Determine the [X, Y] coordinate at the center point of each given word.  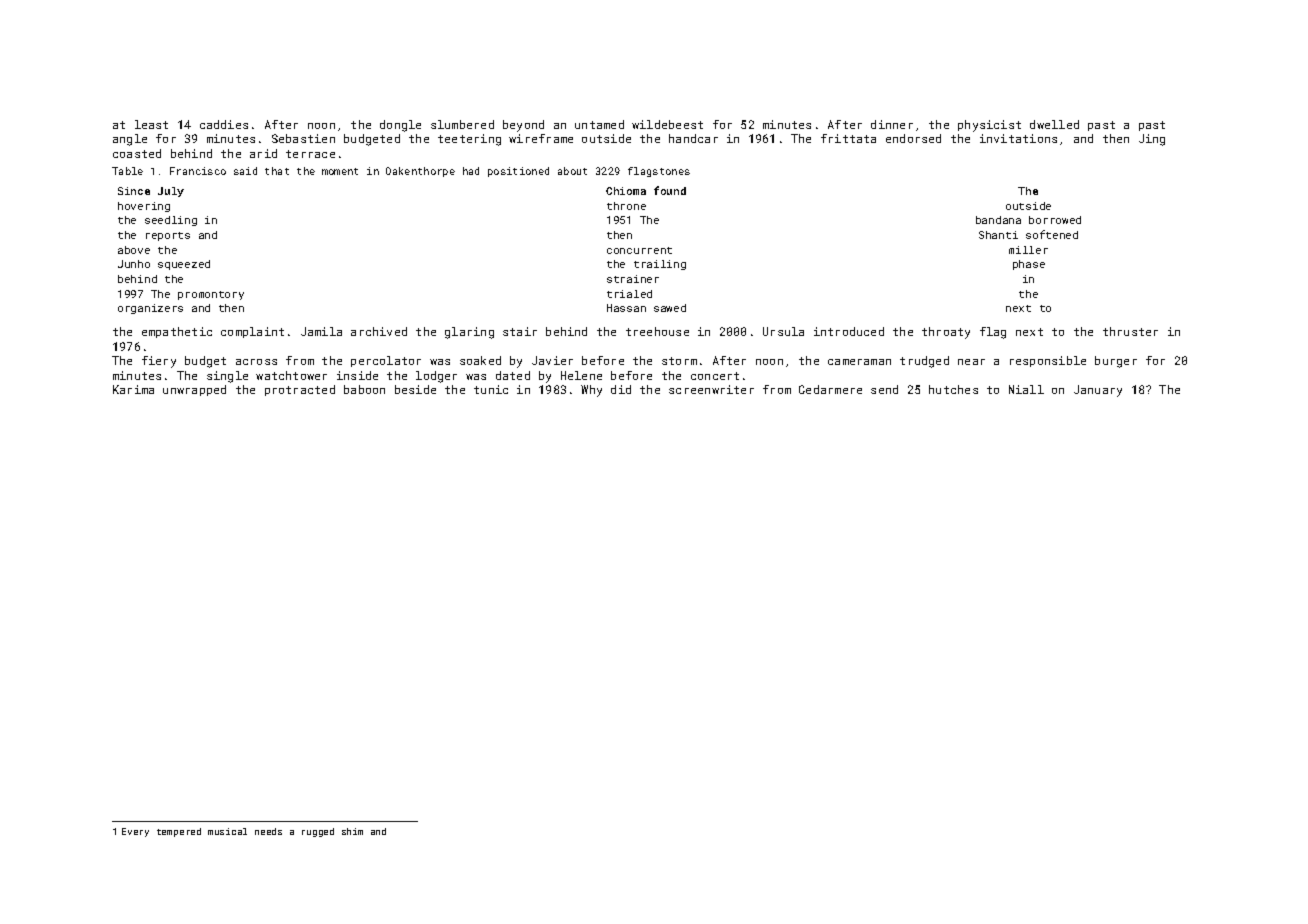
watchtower [291, 375]
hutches [953, 389]
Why [591, 391]
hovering [144, 207]
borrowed [1055, 220]
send [884, 389]
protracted [300, 390]
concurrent [639, 250]
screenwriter [711, 389]
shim [352, 831]
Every [135, 832]
